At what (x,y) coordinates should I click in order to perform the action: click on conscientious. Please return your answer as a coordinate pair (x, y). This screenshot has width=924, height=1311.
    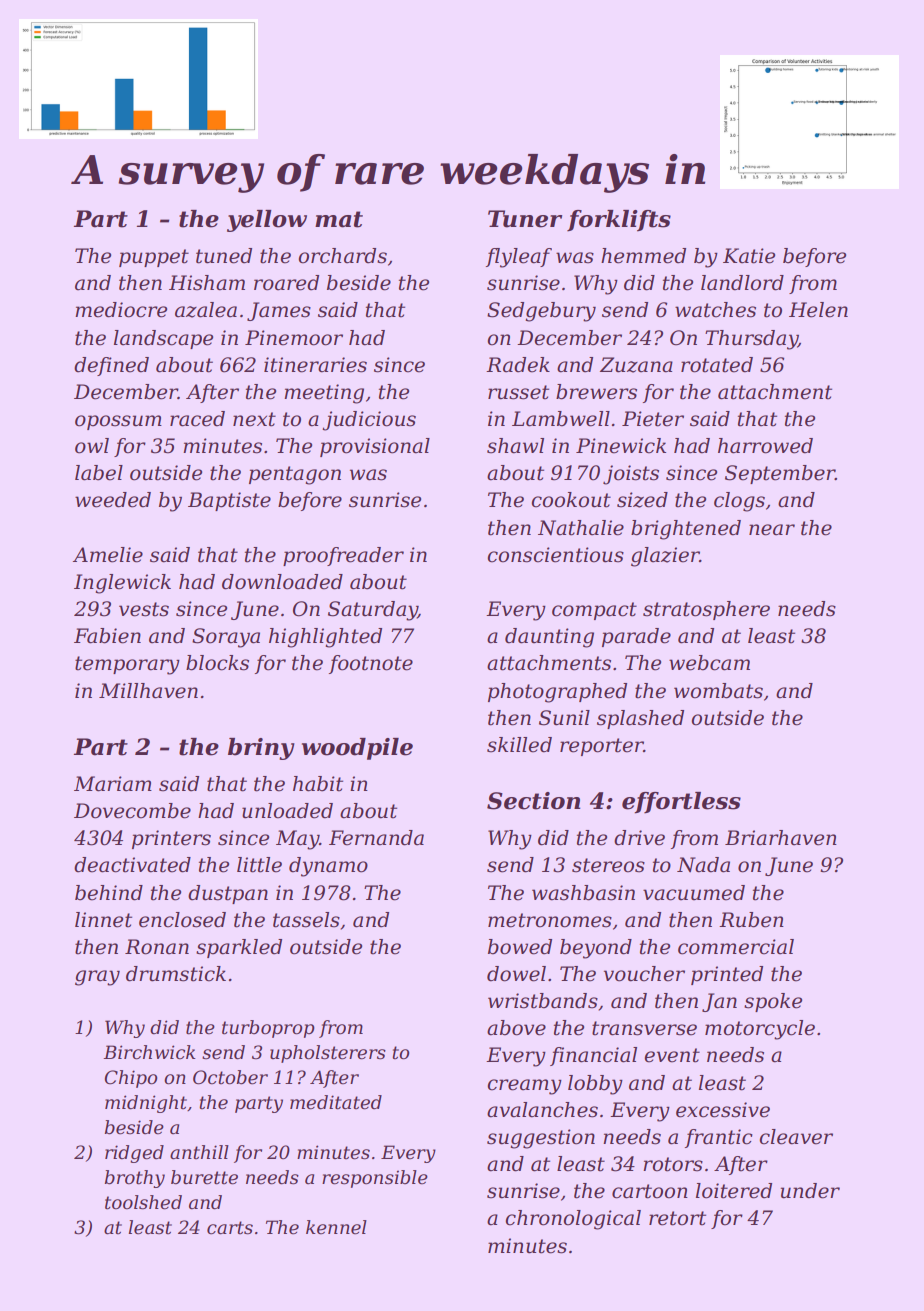
    Looking at the image, I should click on (555, 555).
